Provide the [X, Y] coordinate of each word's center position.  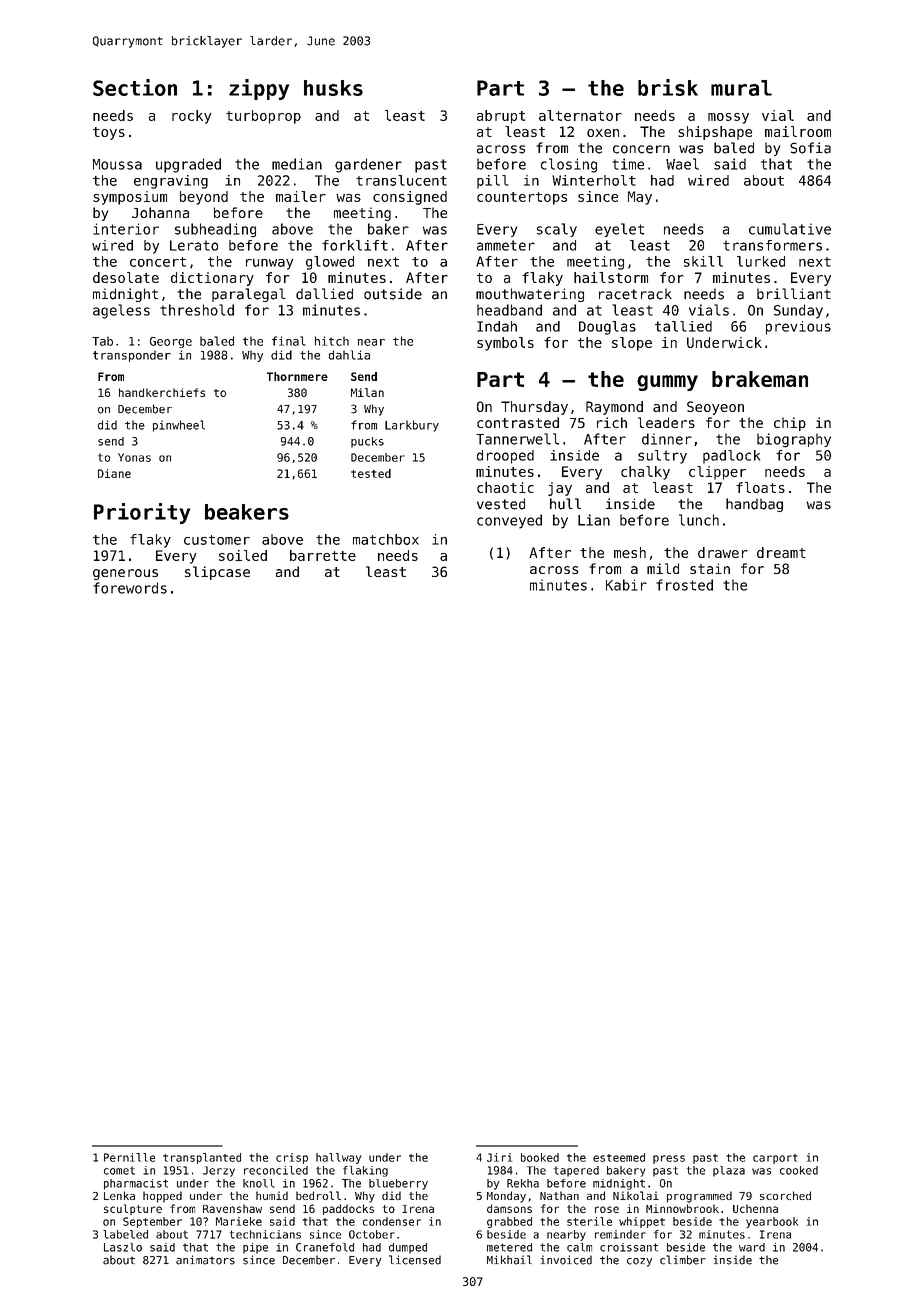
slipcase [217, 573]
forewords [130, 588]
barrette [323, 555]
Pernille [129, 1157]
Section [135, 87]
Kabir [626, 585]
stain [710, 568]
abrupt [501, 117]
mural [741, 88]
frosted [684, 585]
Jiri [499, 1157]
